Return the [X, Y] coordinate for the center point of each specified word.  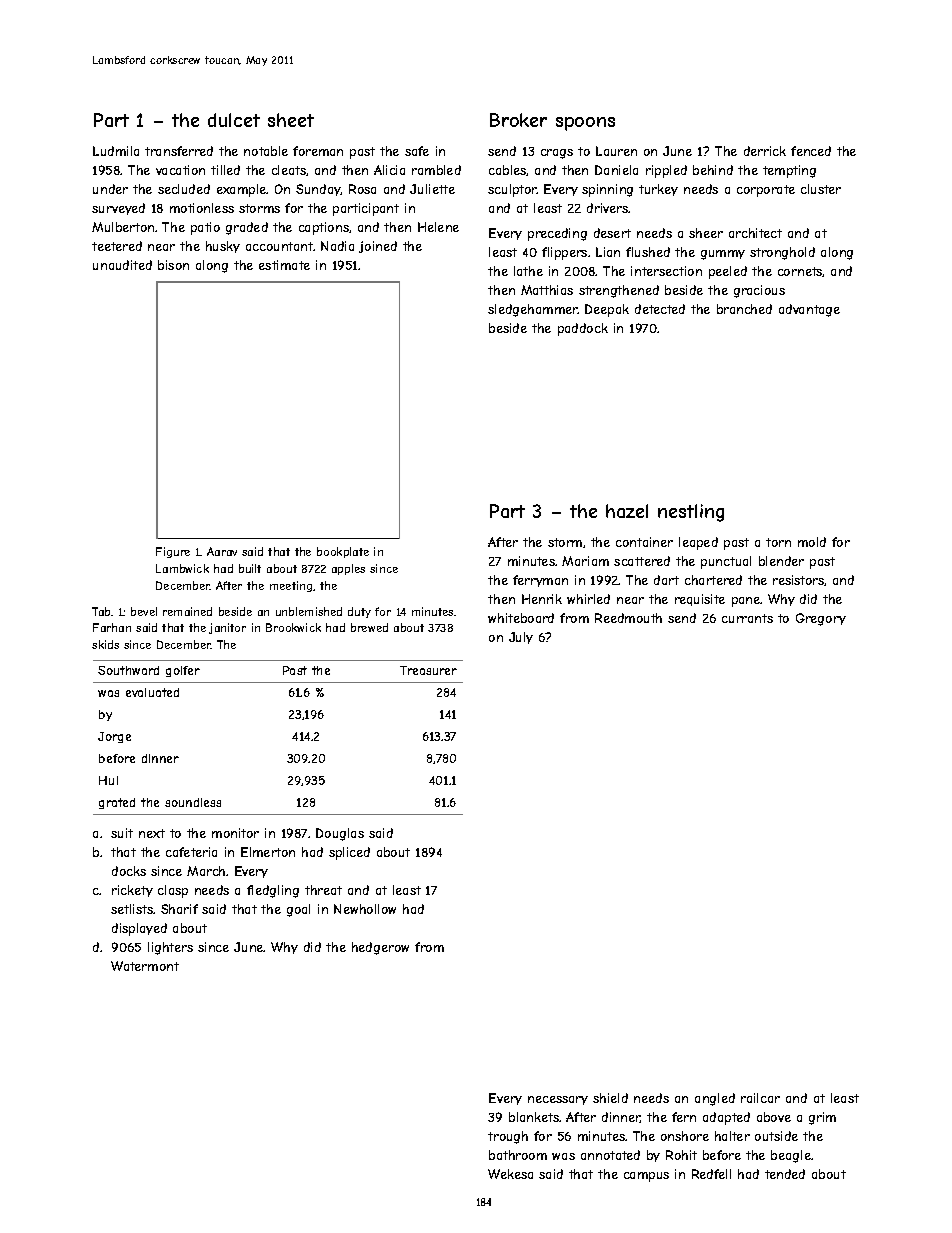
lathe [528, 271]
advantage [809, 310]
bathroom [518, 1155]
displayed [139, 929]
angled [715, 1099]
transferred [179, 151]
